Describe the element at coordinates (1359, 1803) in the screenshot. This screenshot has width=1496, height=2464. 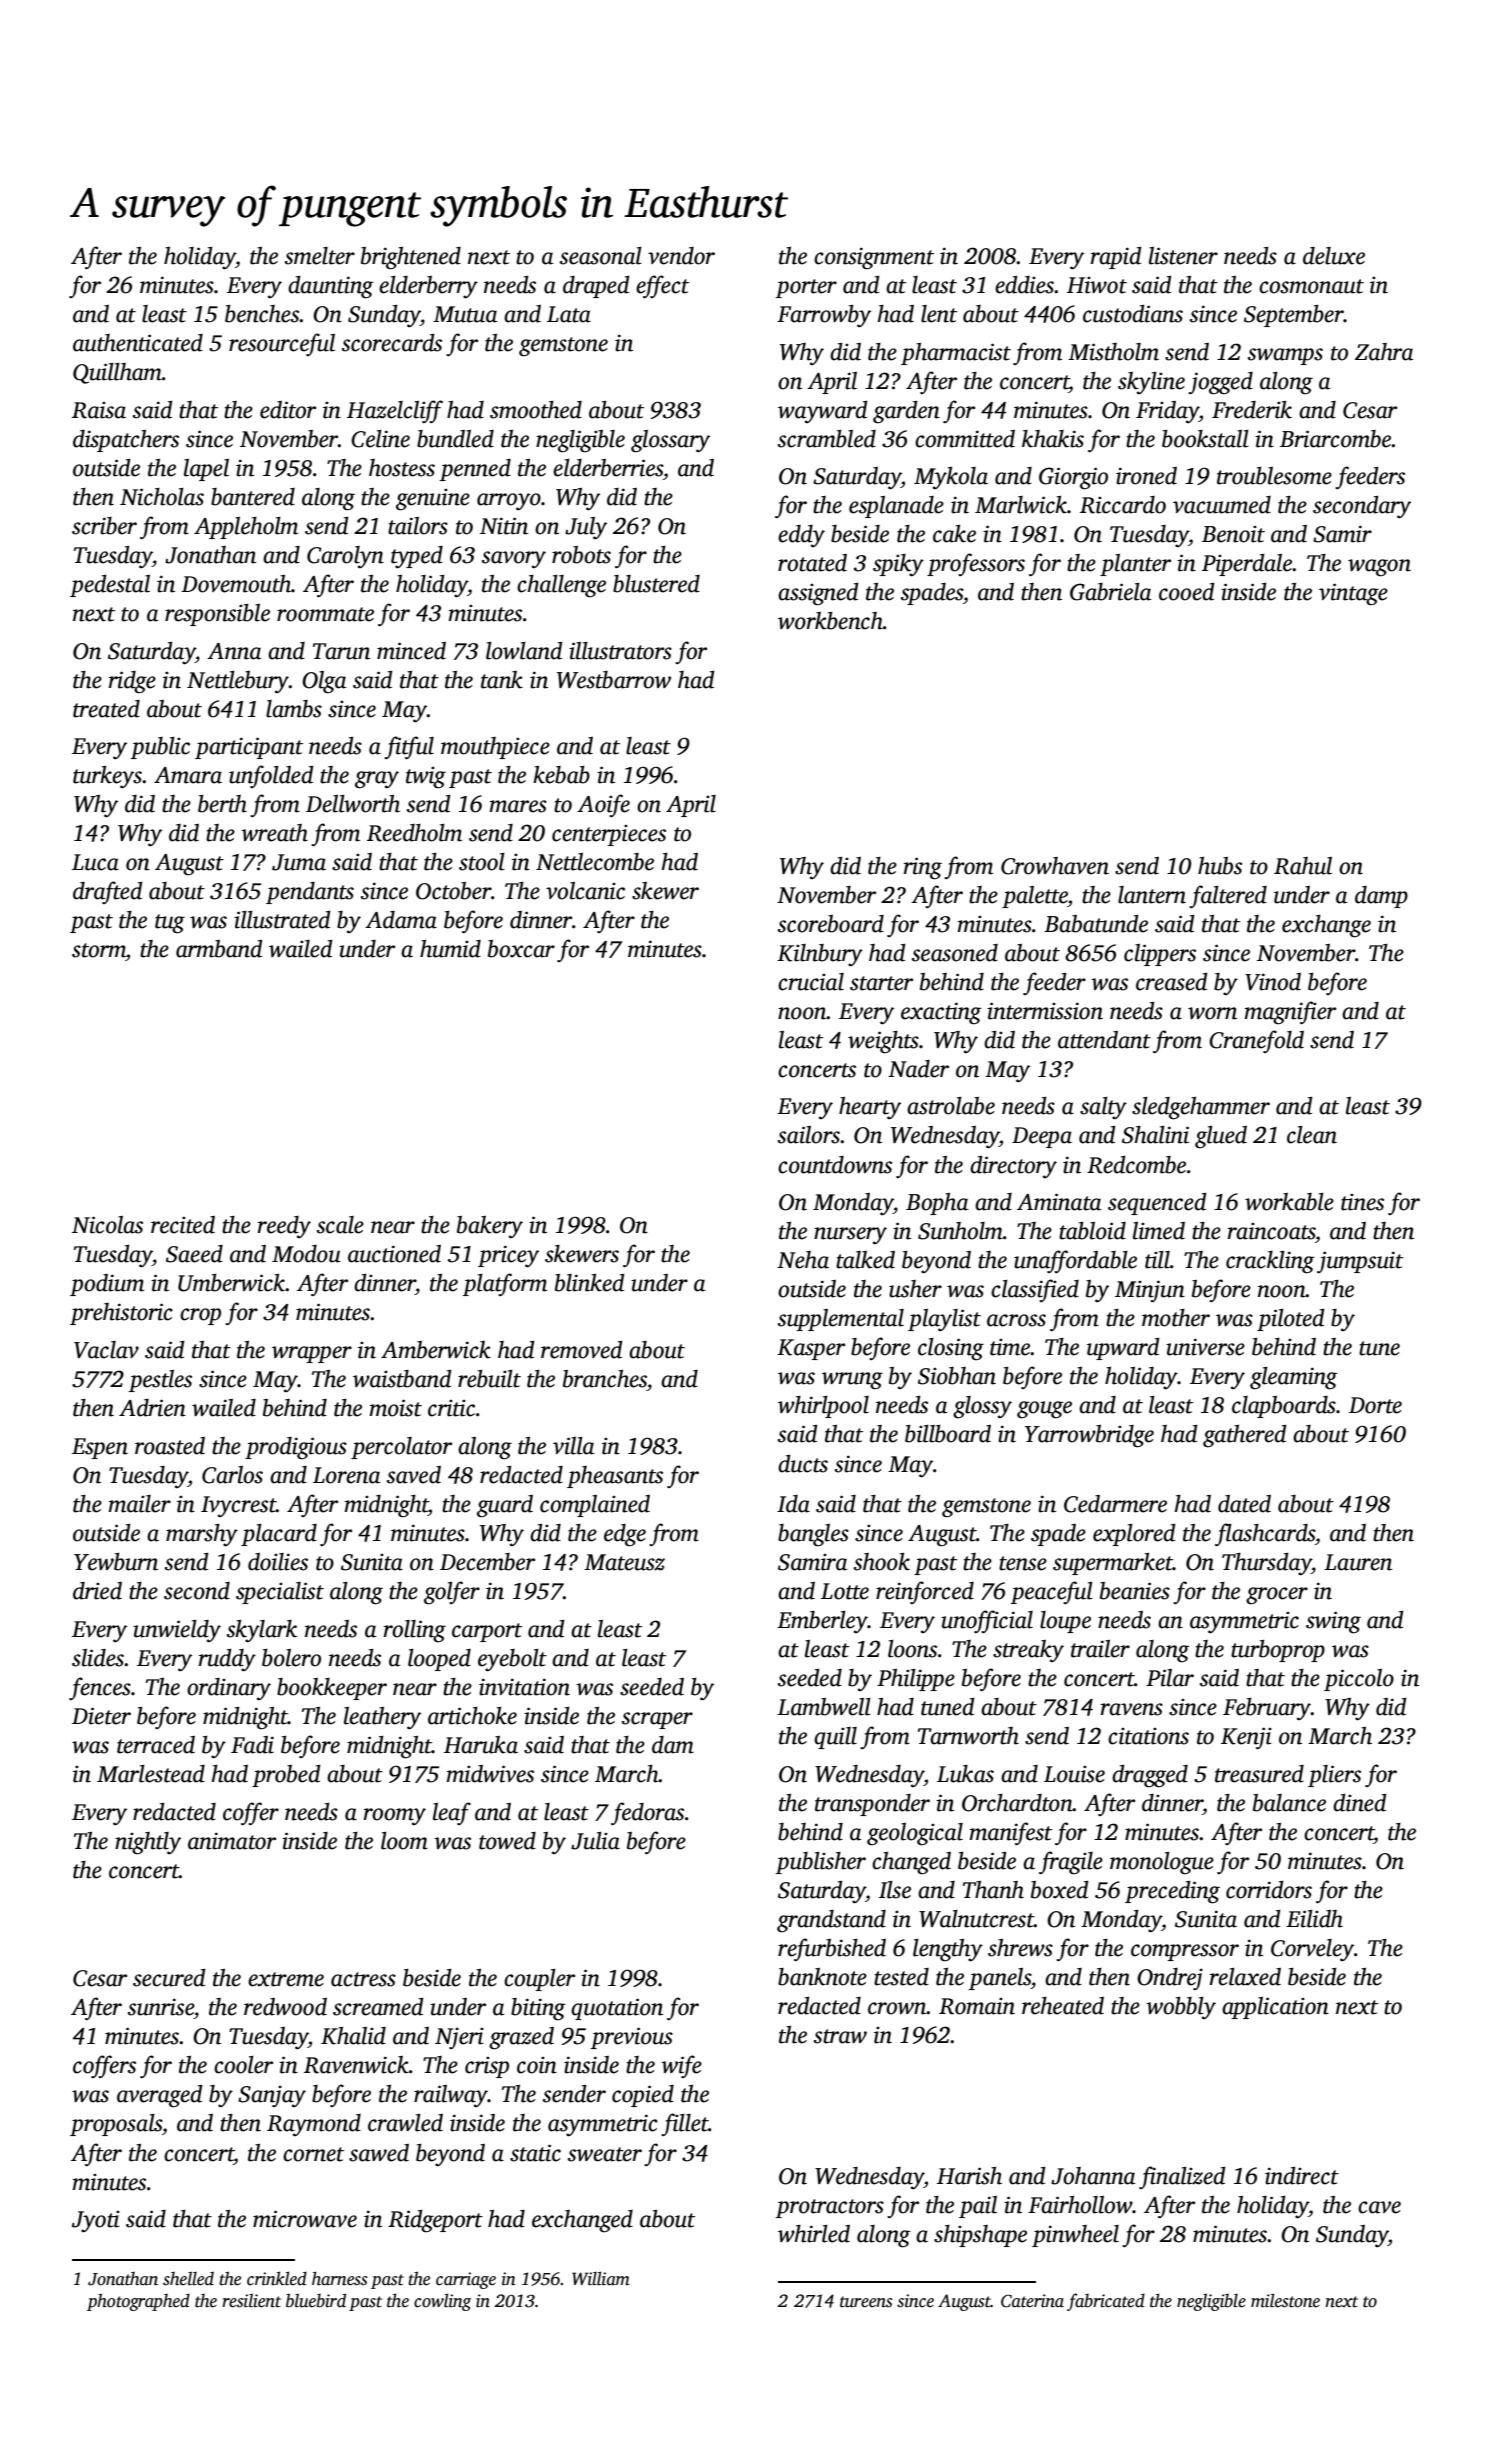
I see `dined` at that location.
